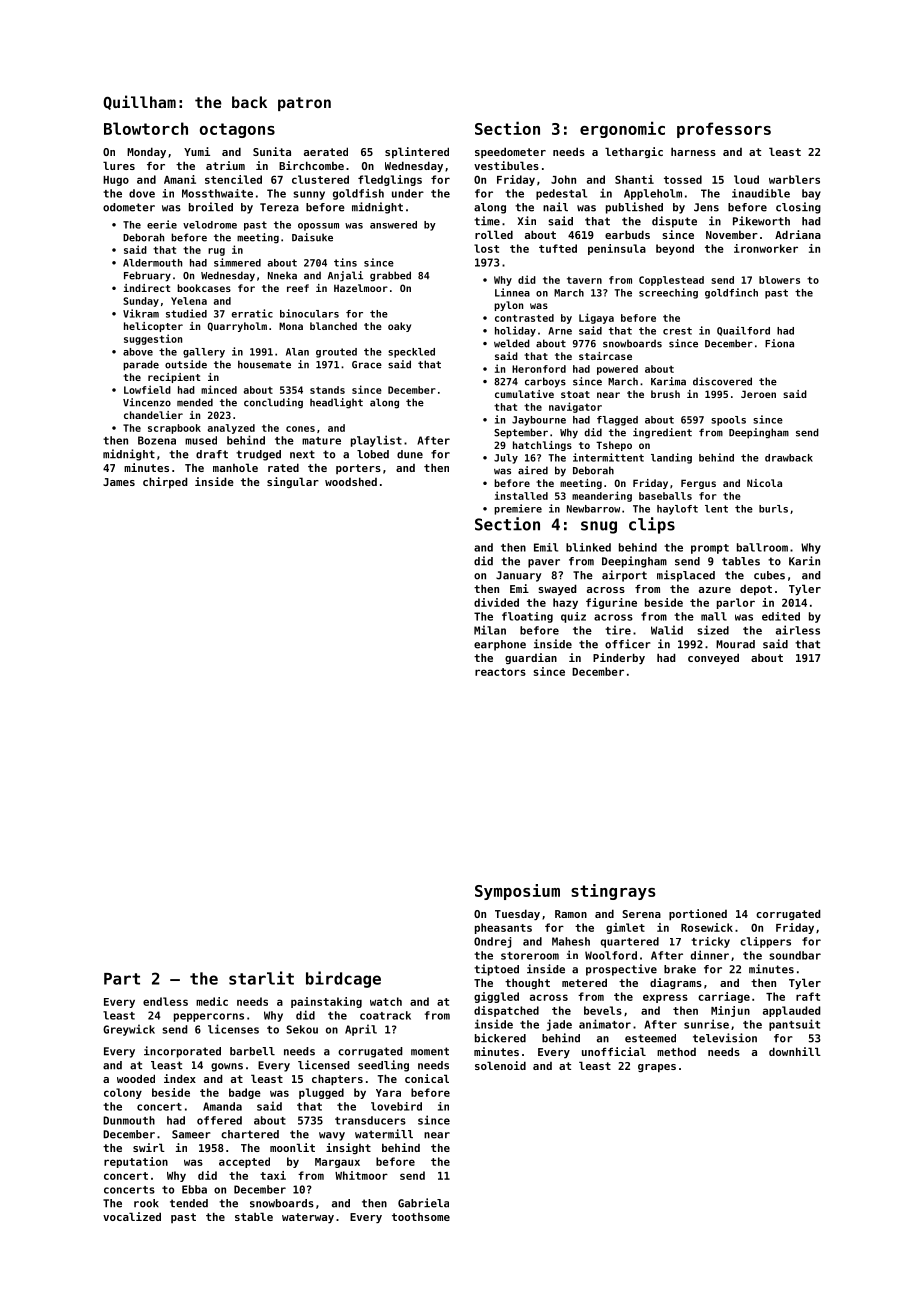  Describe the element at coordinates (308, 1218) in the screenshot. I see `waterway` at that location.
